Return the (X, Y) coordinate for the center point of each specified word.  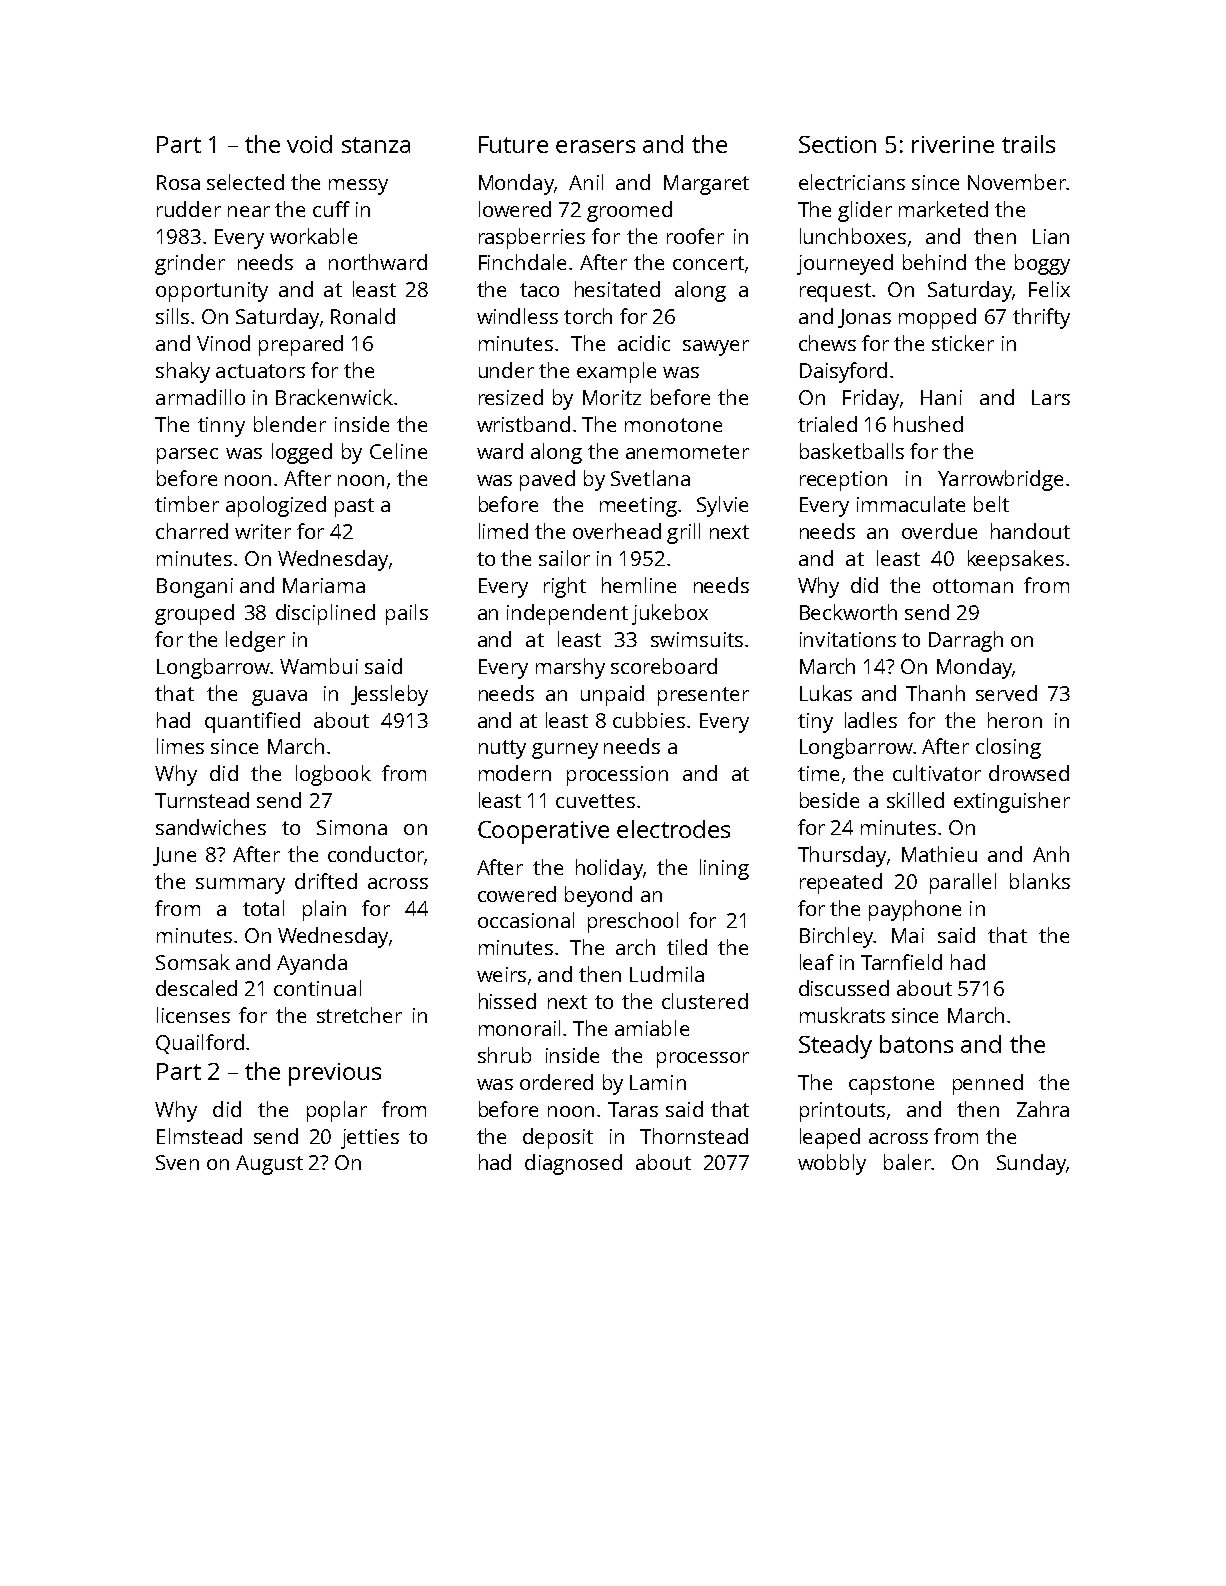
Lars (1051, 397)
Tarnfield (901, 962)
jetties (370, 1139)
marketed (943, 209)
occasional (526, 920)
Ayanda (312, 964)
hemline (639, 585)
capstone (891, 1085)
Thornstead (694, 1136)
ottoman (973, 586)
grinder (190, 264)
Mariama (324, 585)
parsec (187, 456)
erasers (595, 146)
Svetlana (650, 478)
